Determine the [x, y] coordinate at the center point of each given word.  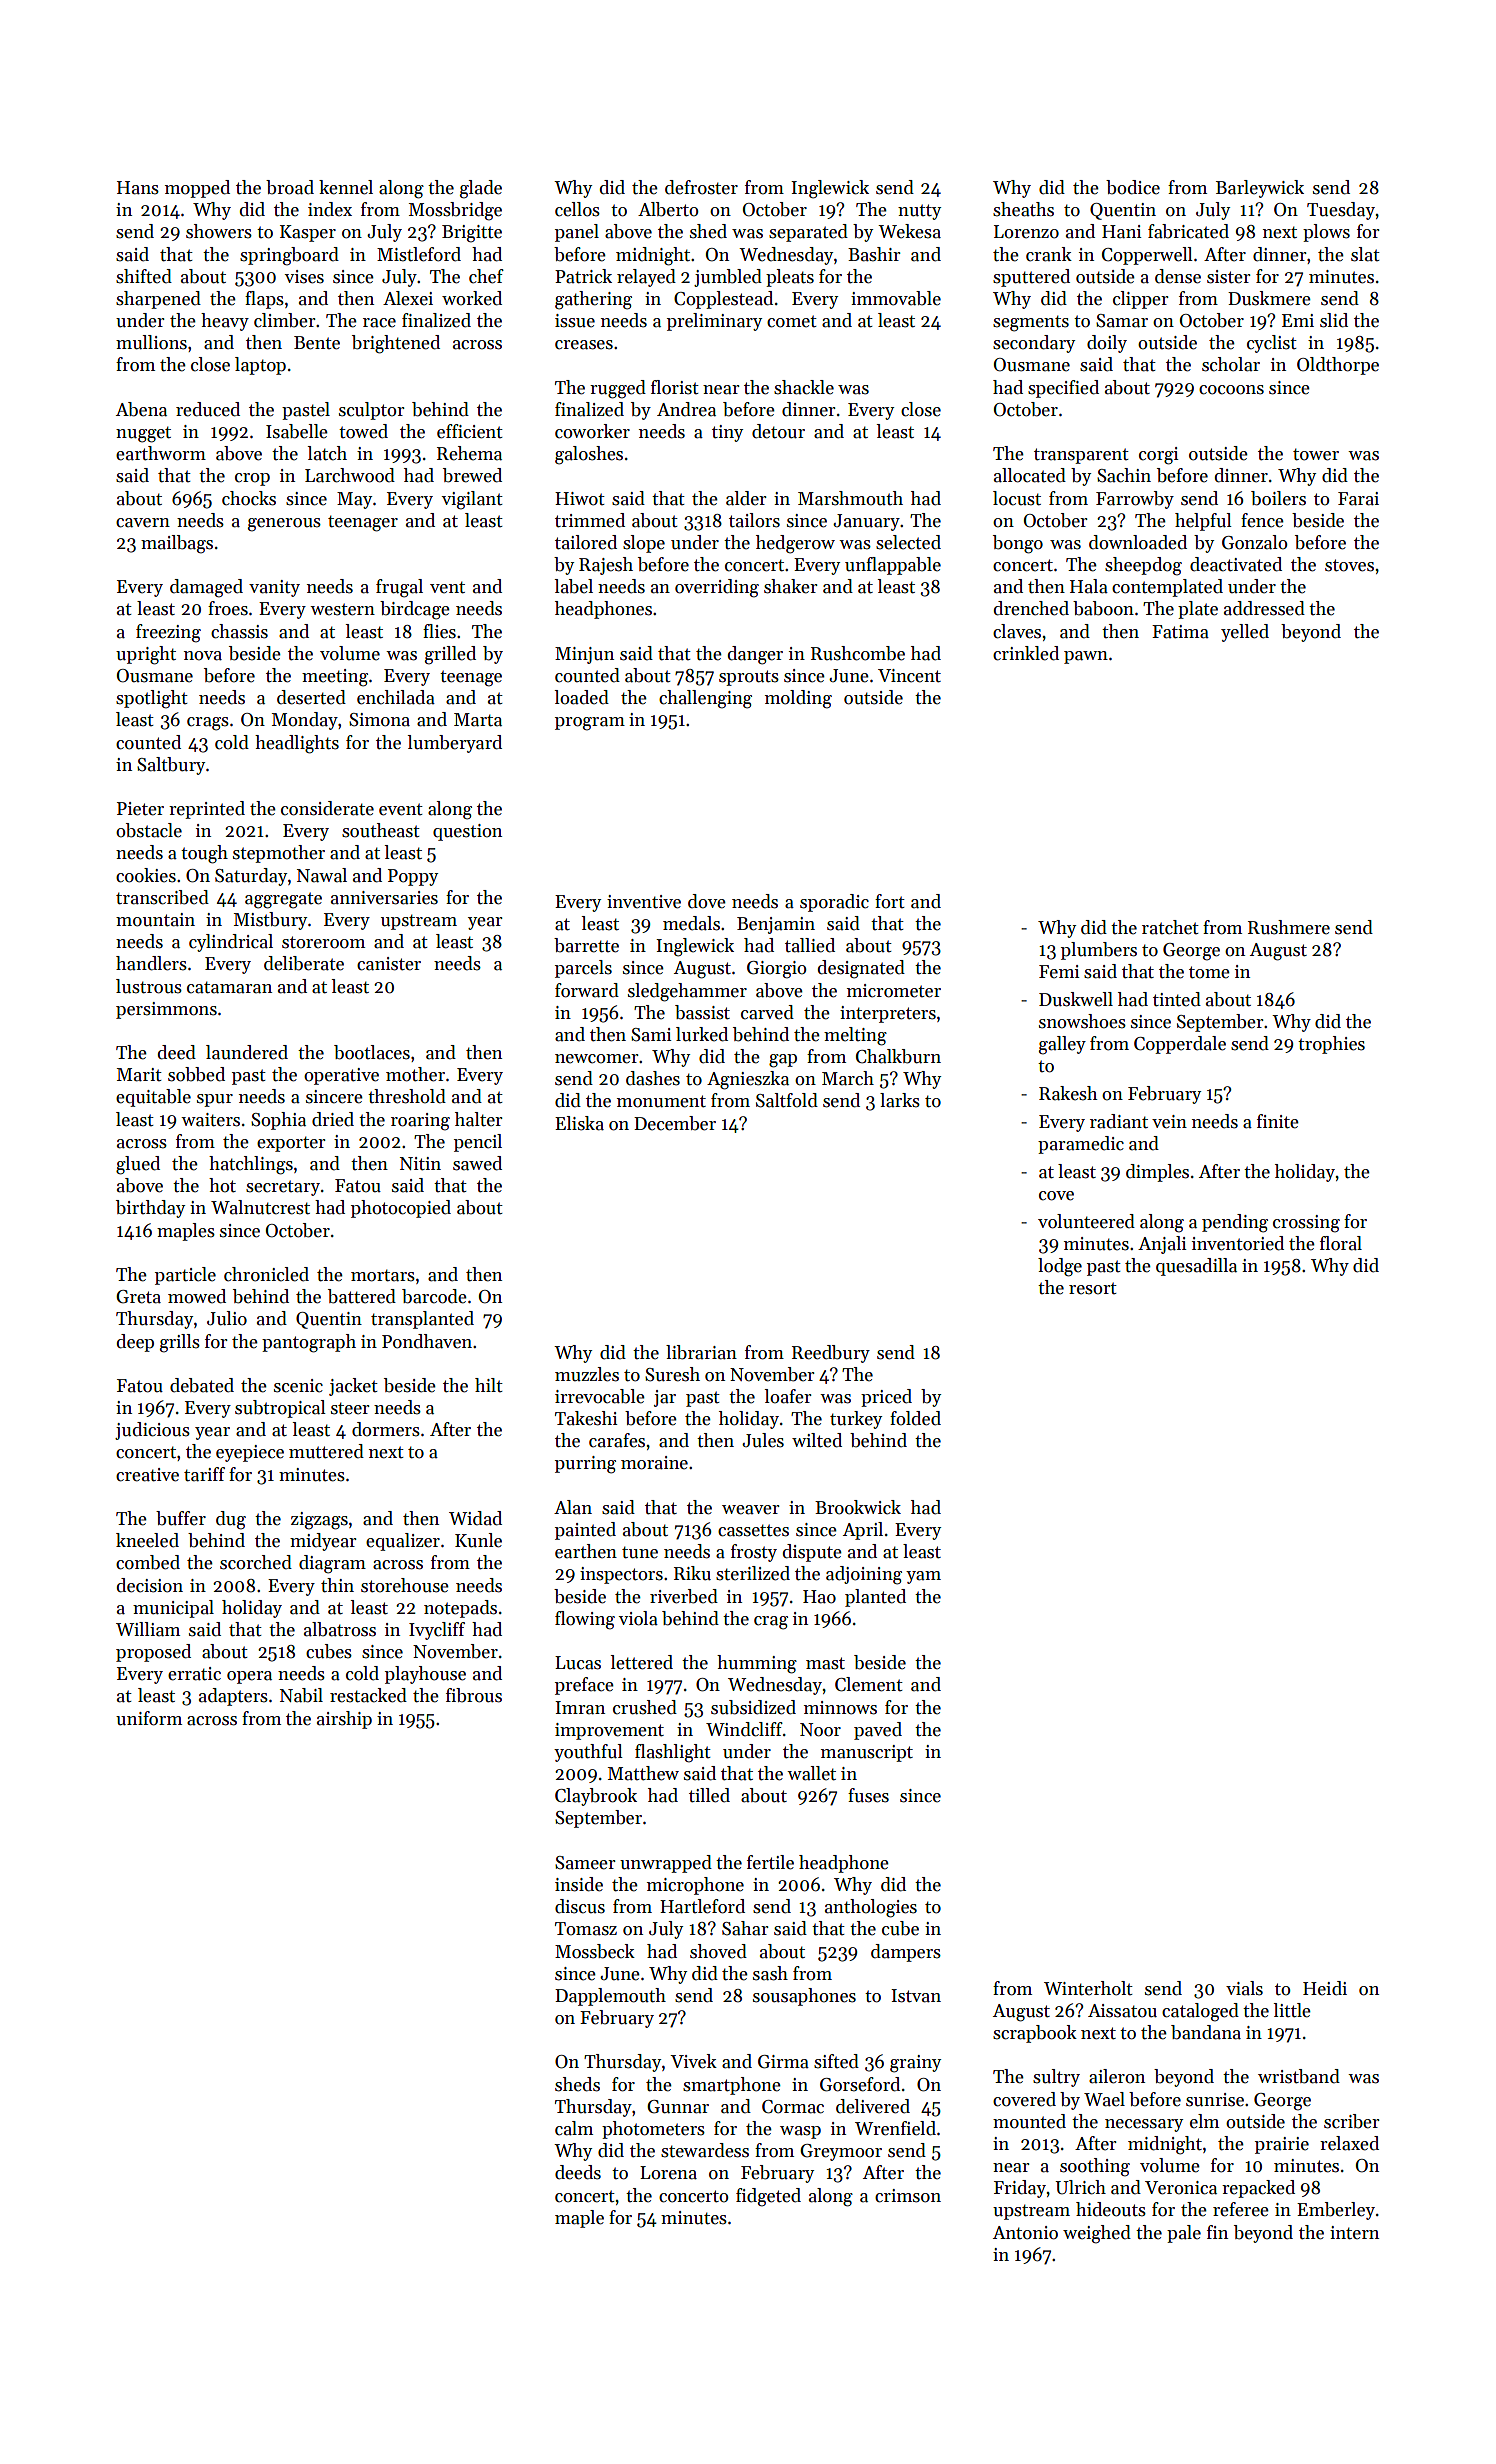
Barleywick [1260, 189]
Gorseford [860, 2084]
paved [878, 1731]
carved [767, 1012]
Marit [139, 1075]
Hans [138, 188]
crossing [1306, 1224]
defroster [701, 187]
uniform [149, 1718]
